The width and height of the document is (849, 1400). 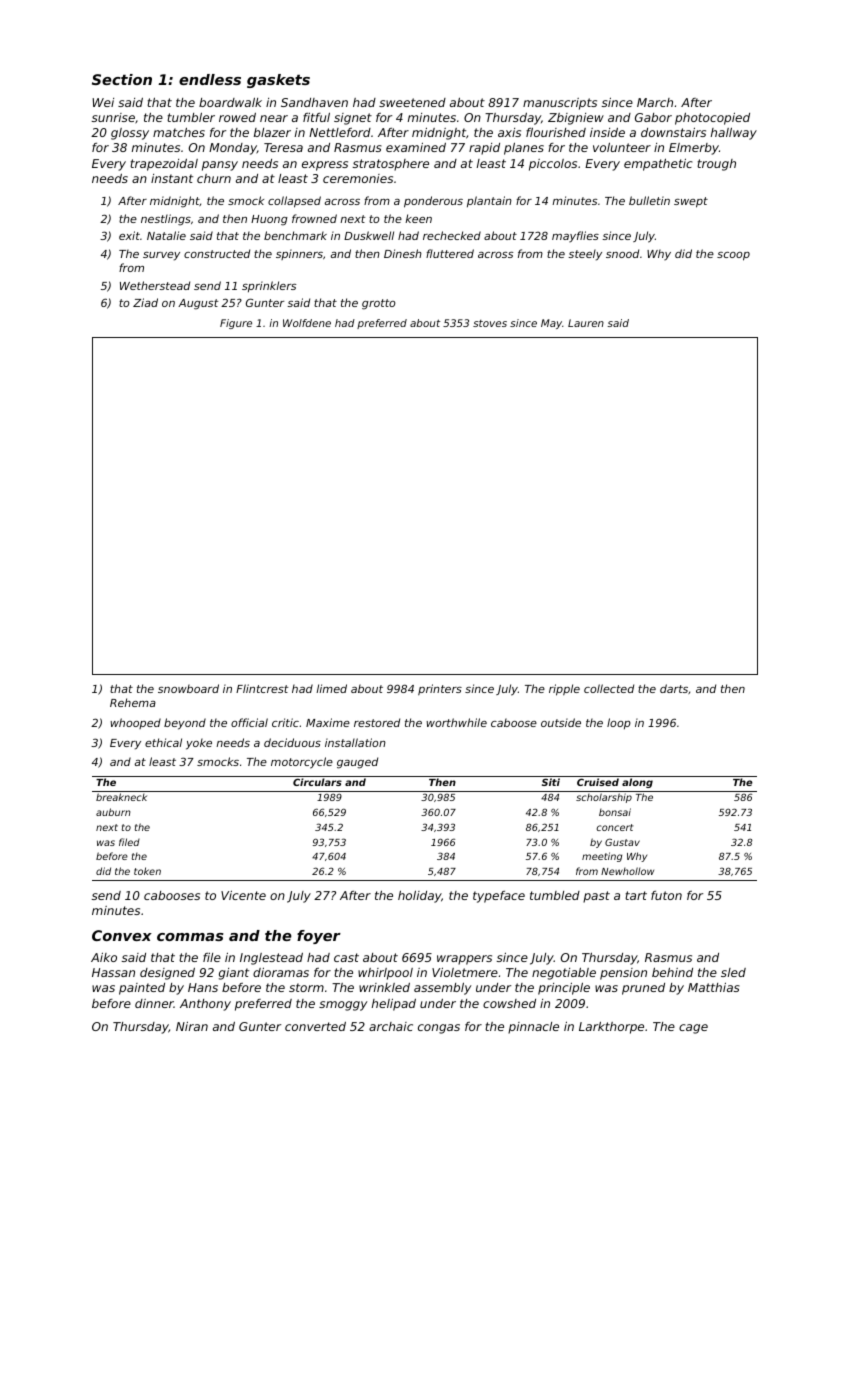 I want to click on darts, so click(x=674, y=688).
